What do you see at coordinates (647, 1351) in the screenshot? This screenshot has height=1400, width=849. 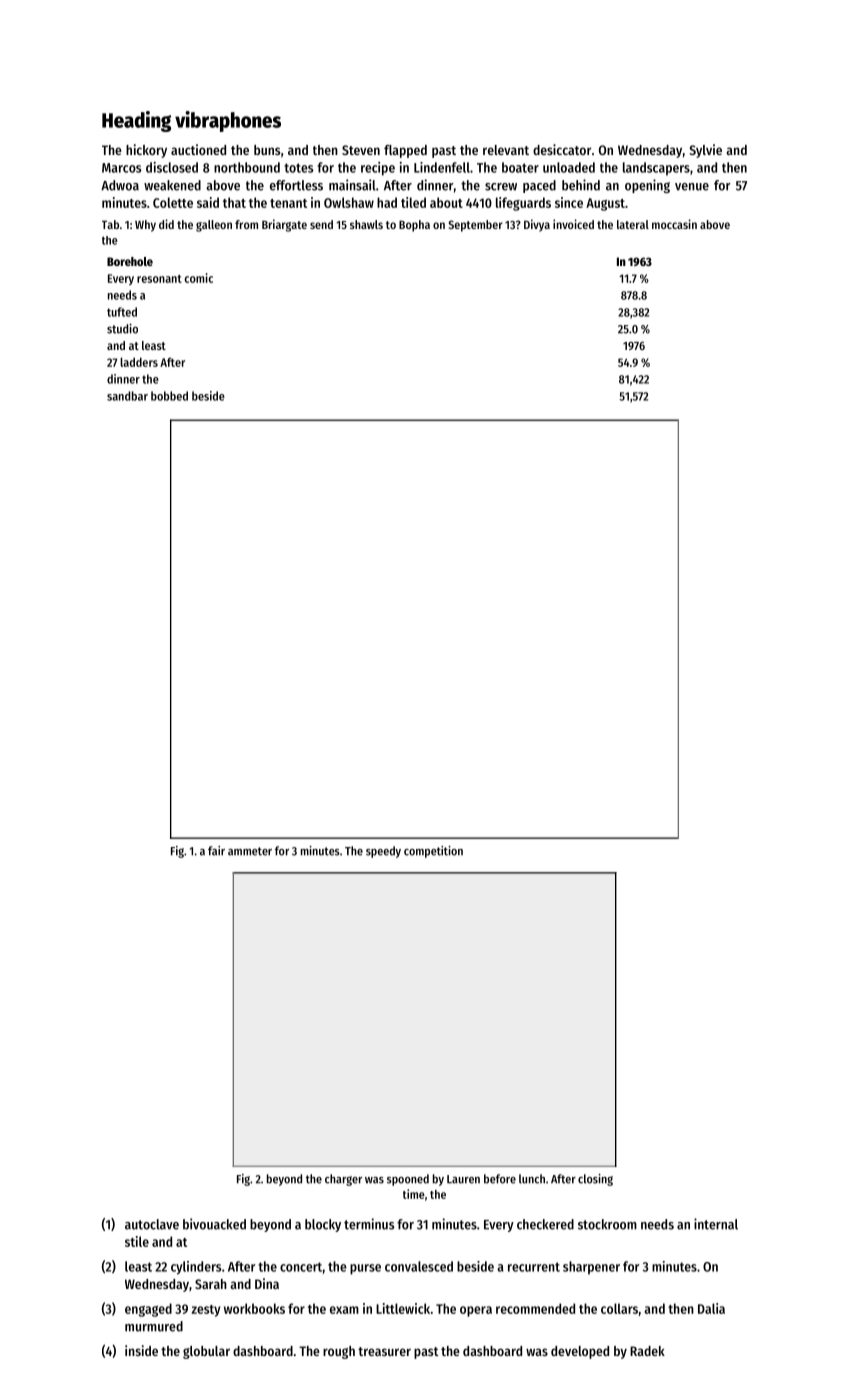 I see `Radek` at bounding box center [647, 1351].
